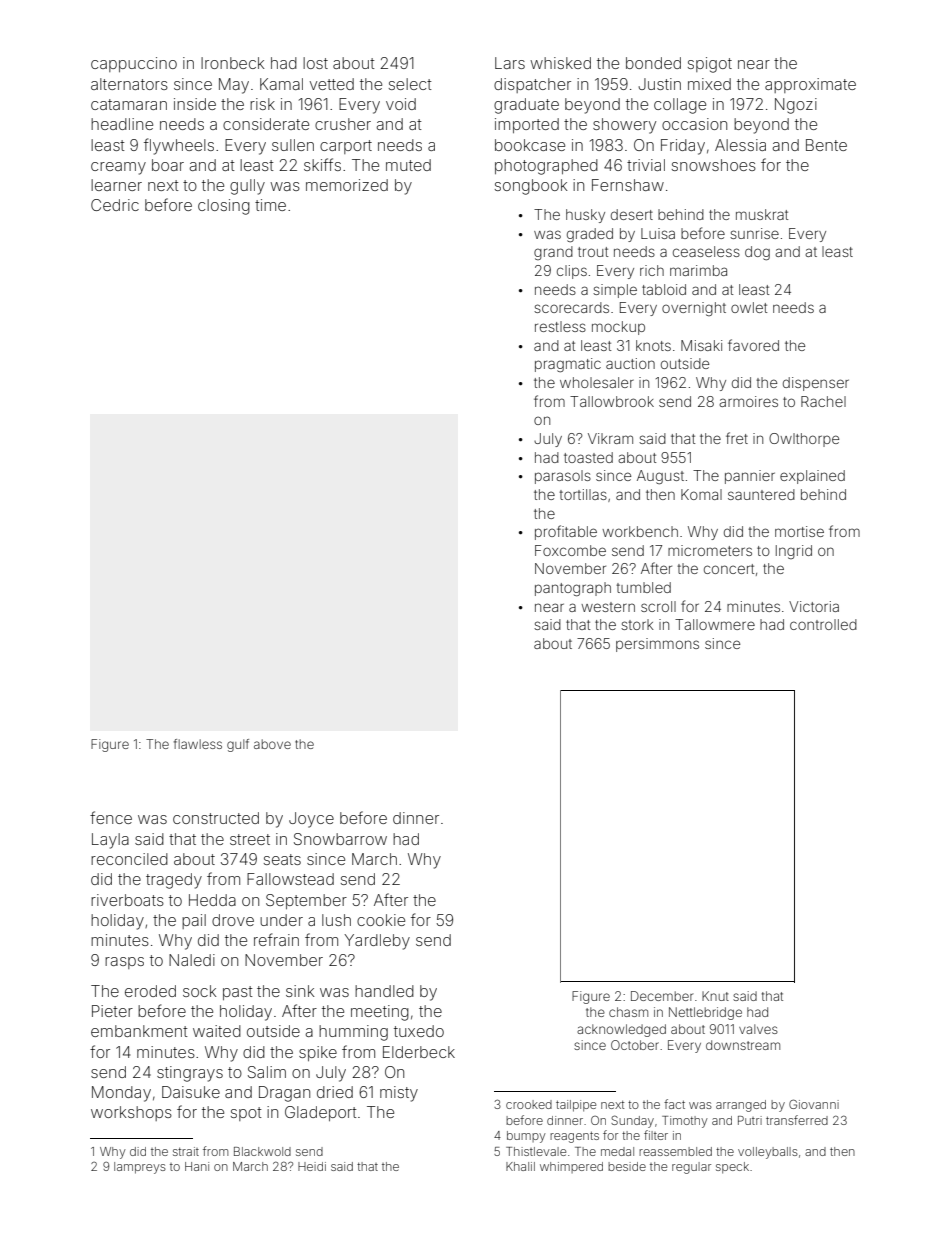 This screenshot has width=952, height=1233. Describe the element at coordinates (732, 1168) in the screenshot. I see `speck` at that location.
